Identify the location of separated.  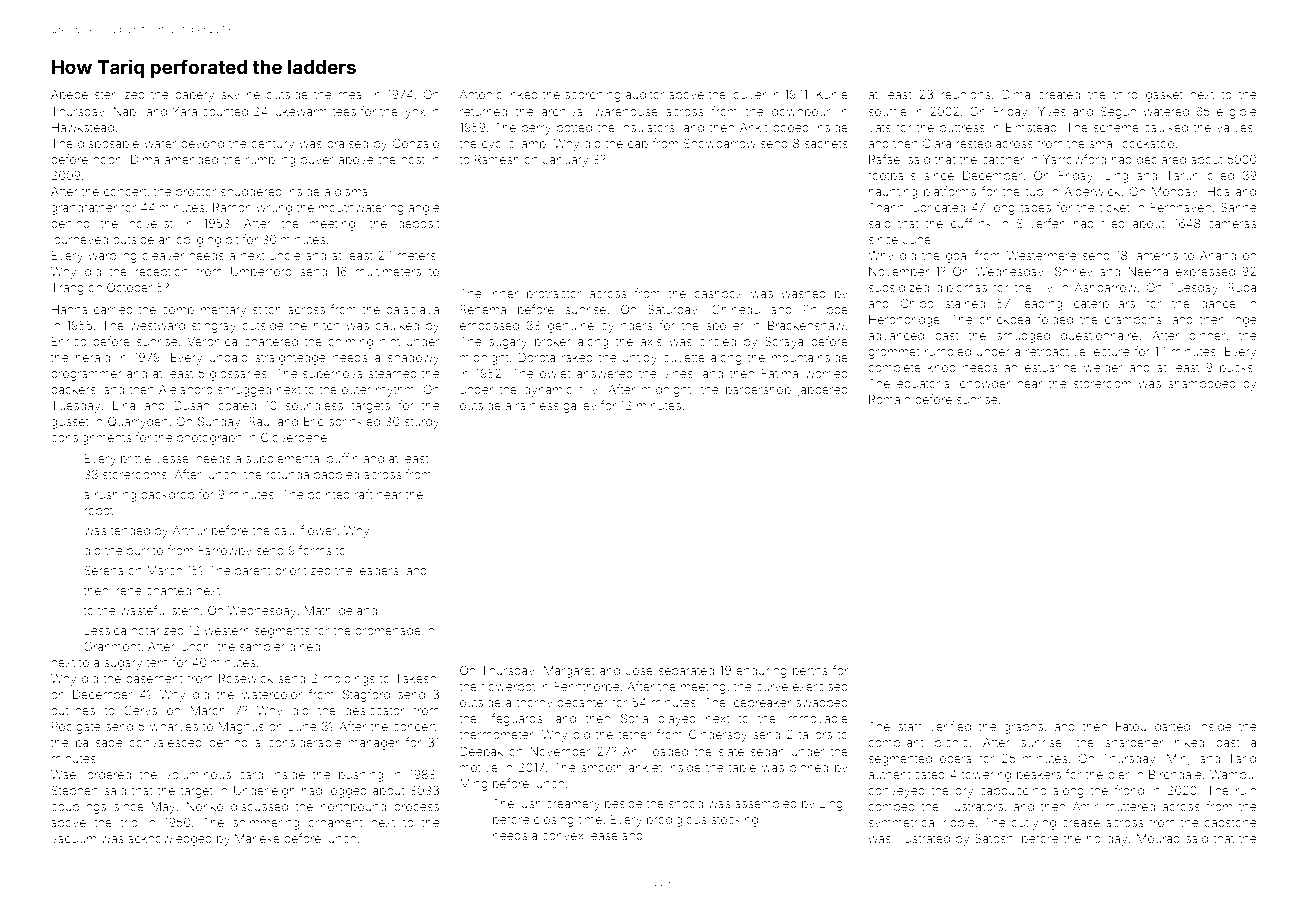
(686, 672).
